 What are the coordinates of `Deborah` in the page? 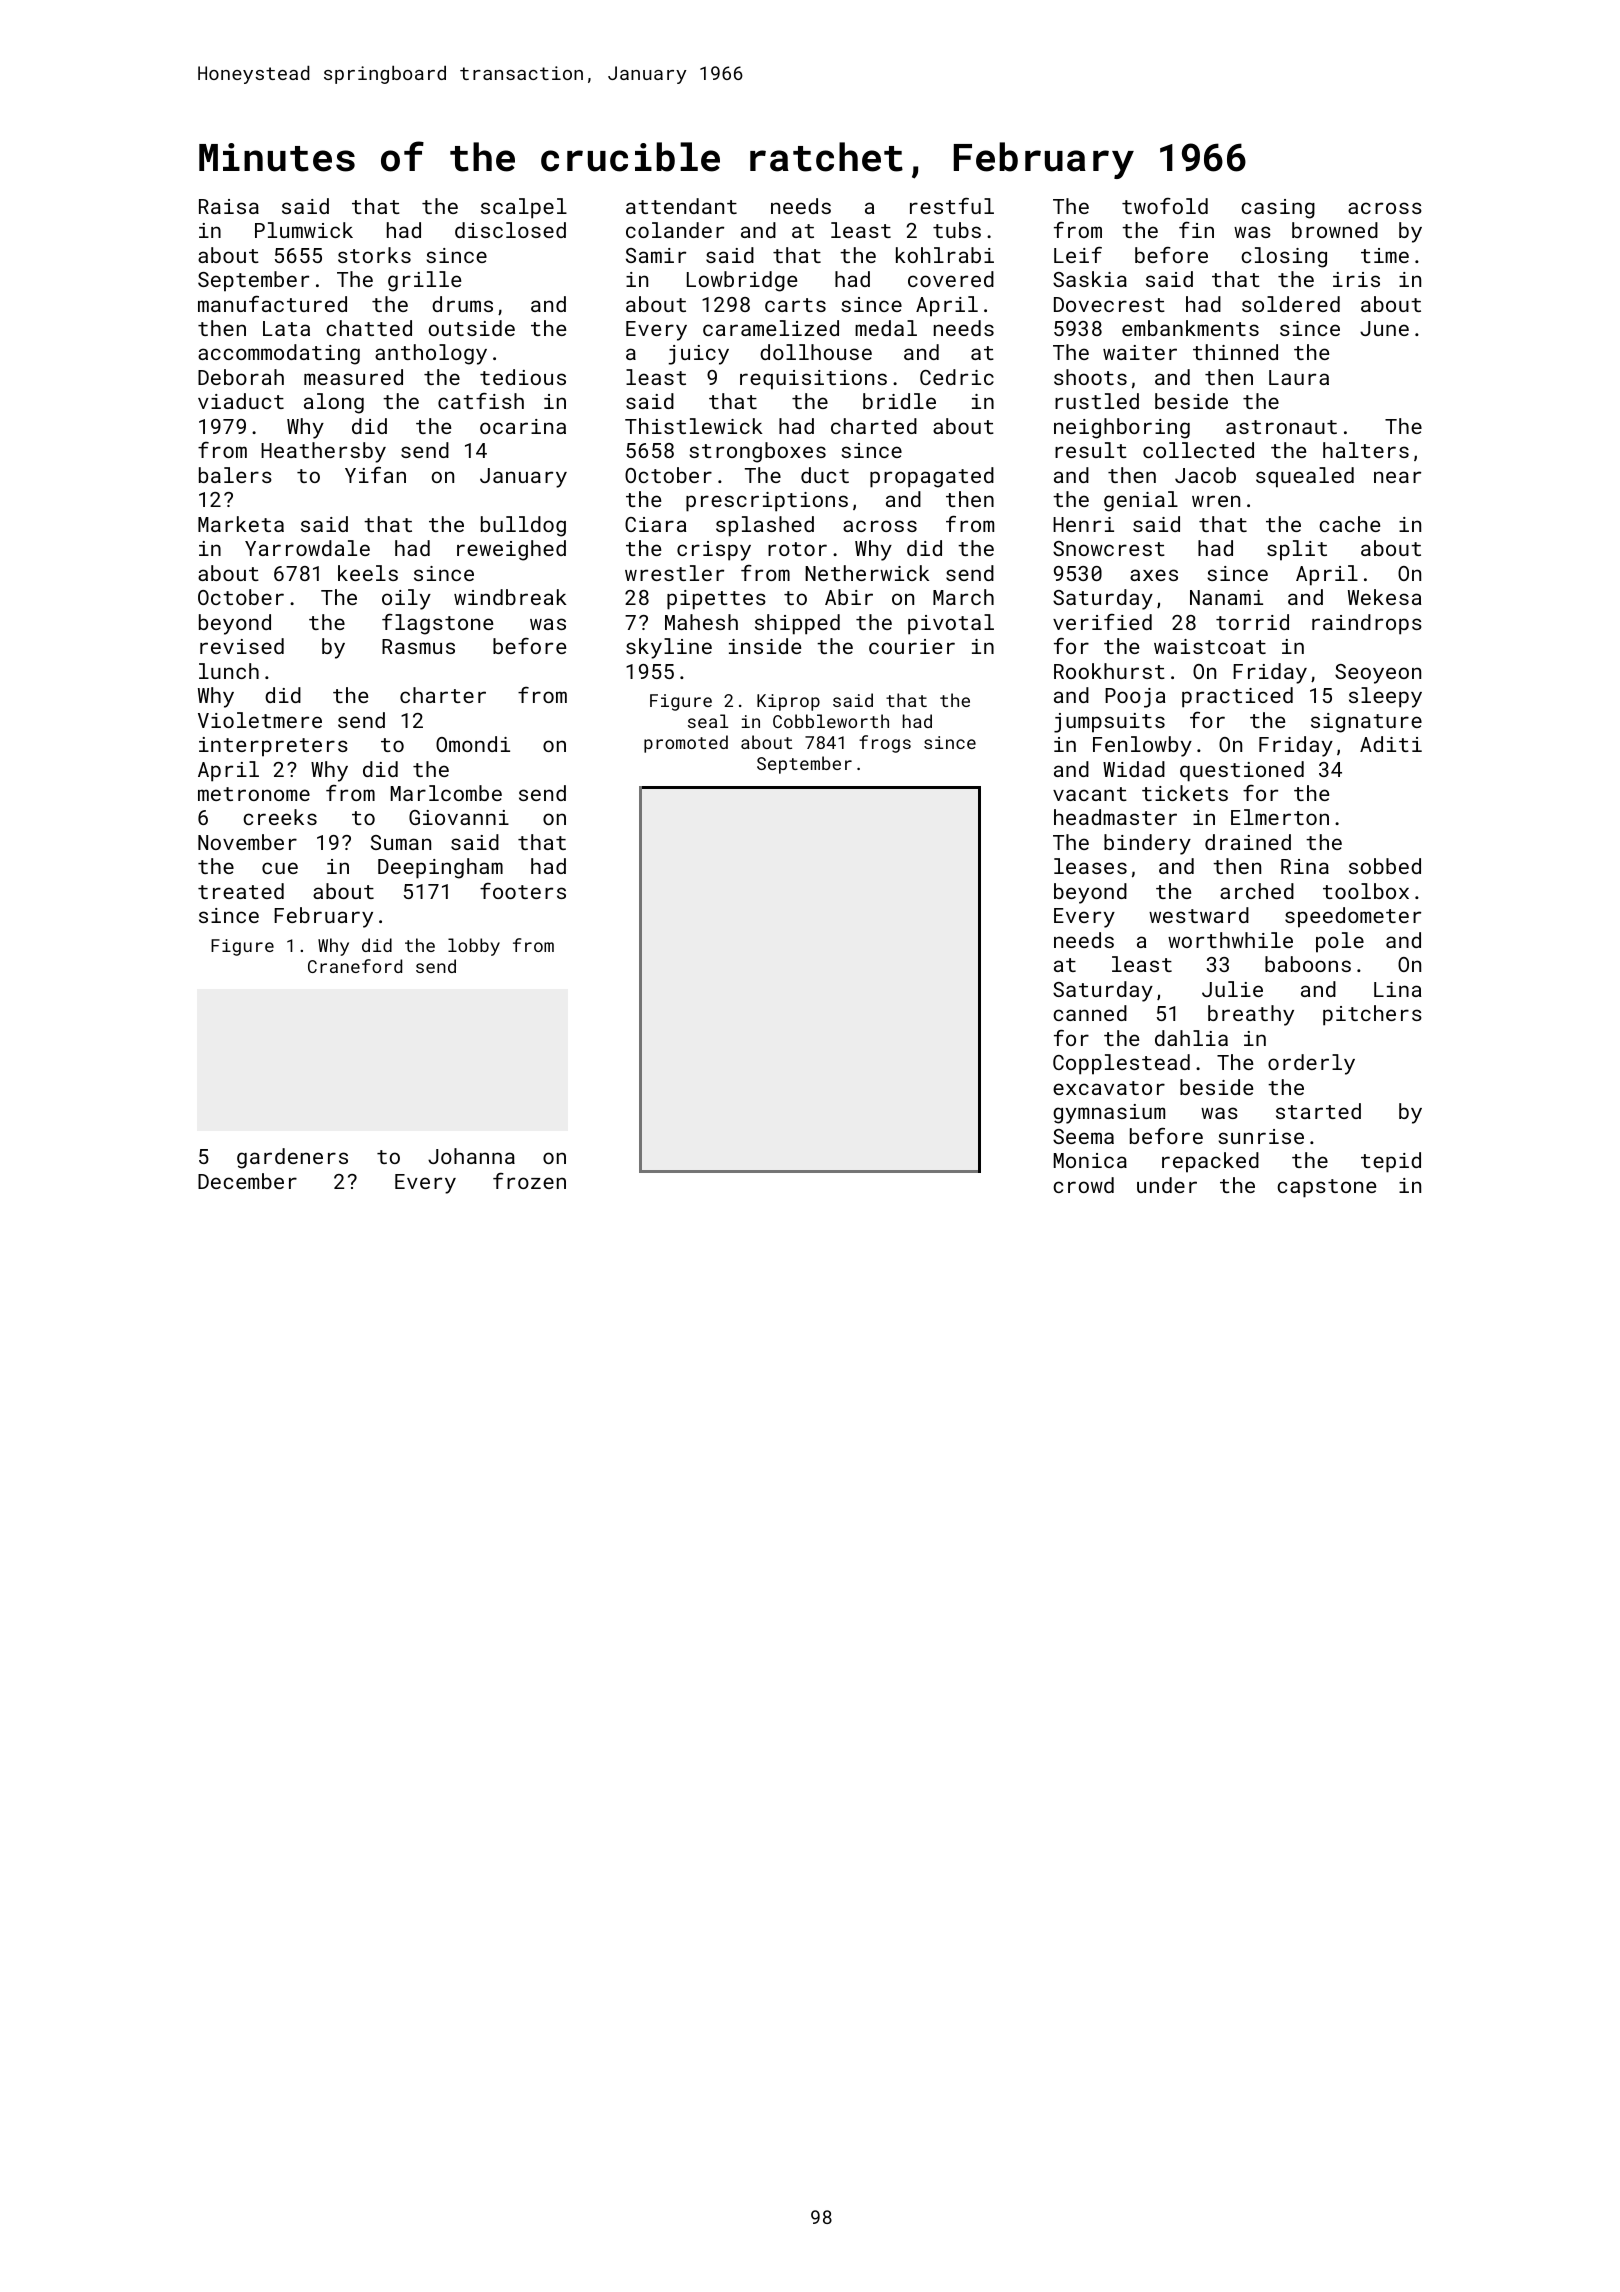 It's located at (241, 377).
